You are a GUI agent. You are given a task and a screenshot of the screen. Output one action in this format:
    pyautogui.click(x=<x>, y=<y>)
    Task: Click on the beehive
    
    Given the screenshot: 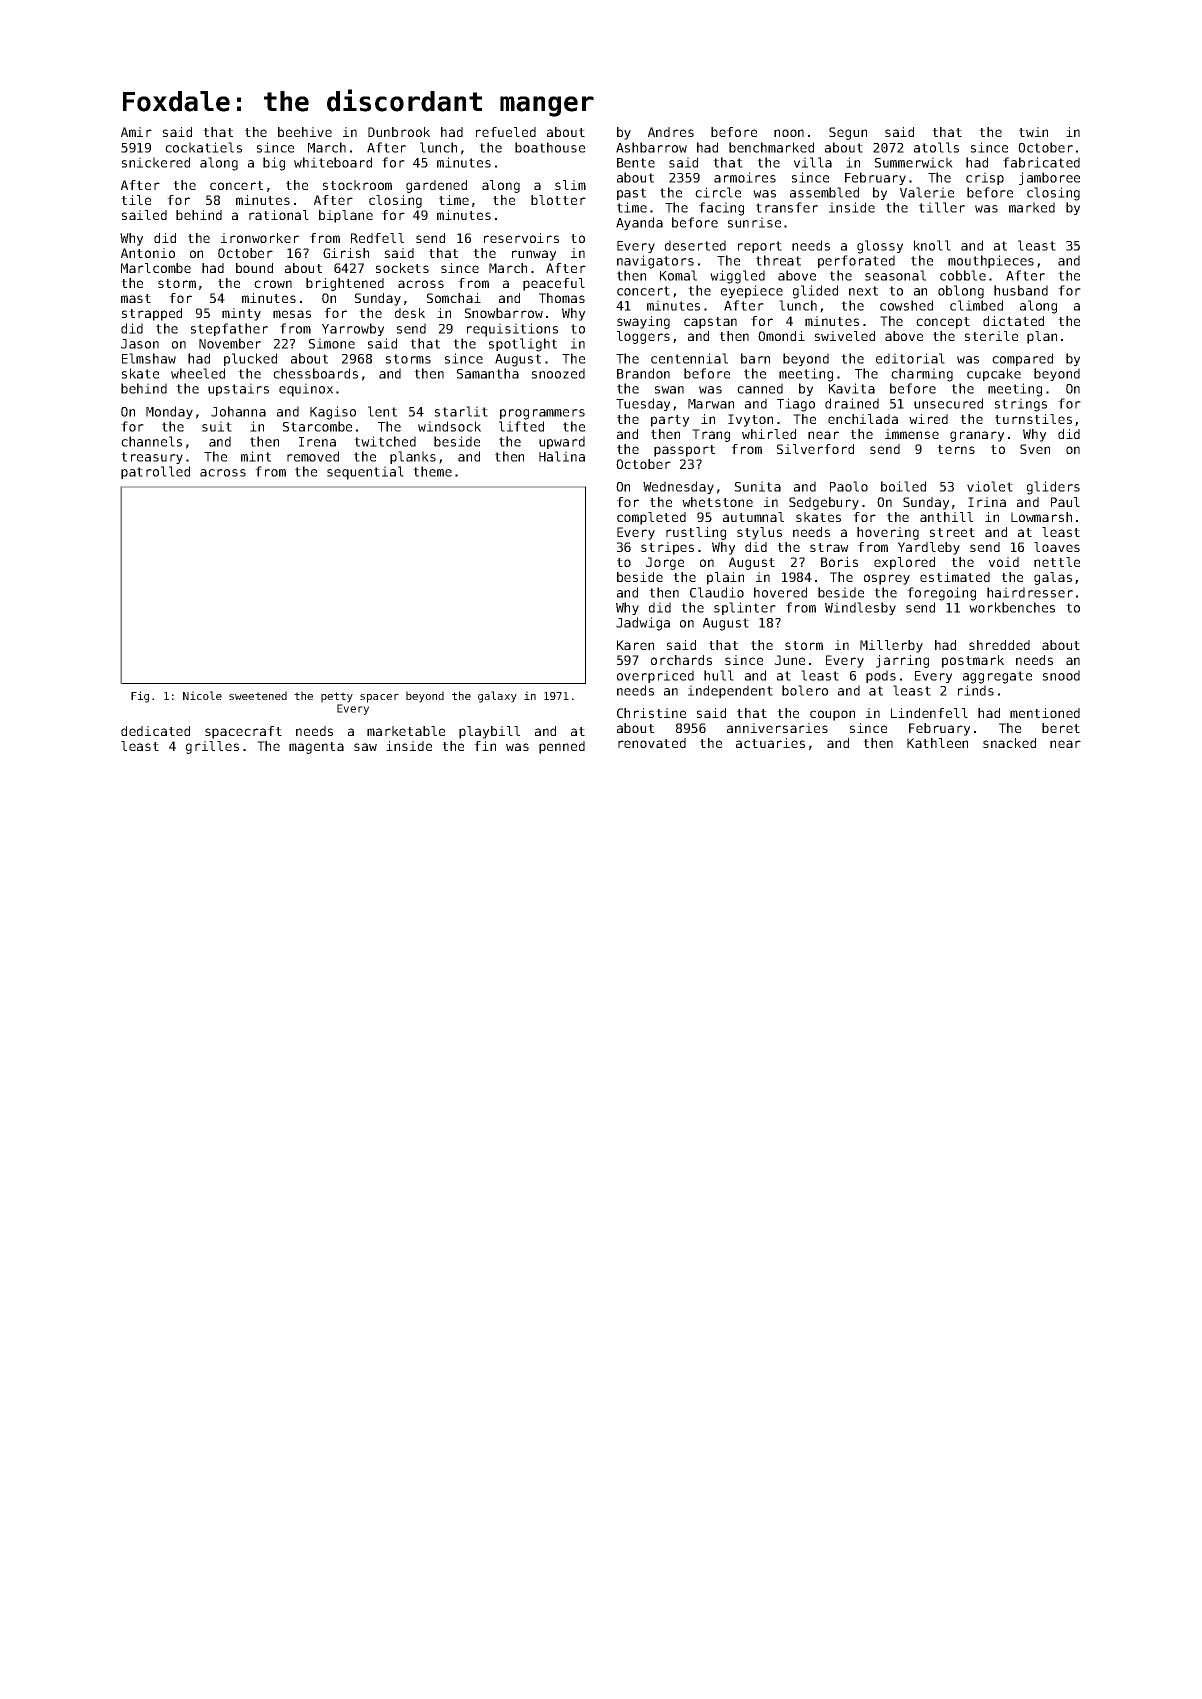 What is the action you would take?
    pyautogui.click(x=305, y=132)
